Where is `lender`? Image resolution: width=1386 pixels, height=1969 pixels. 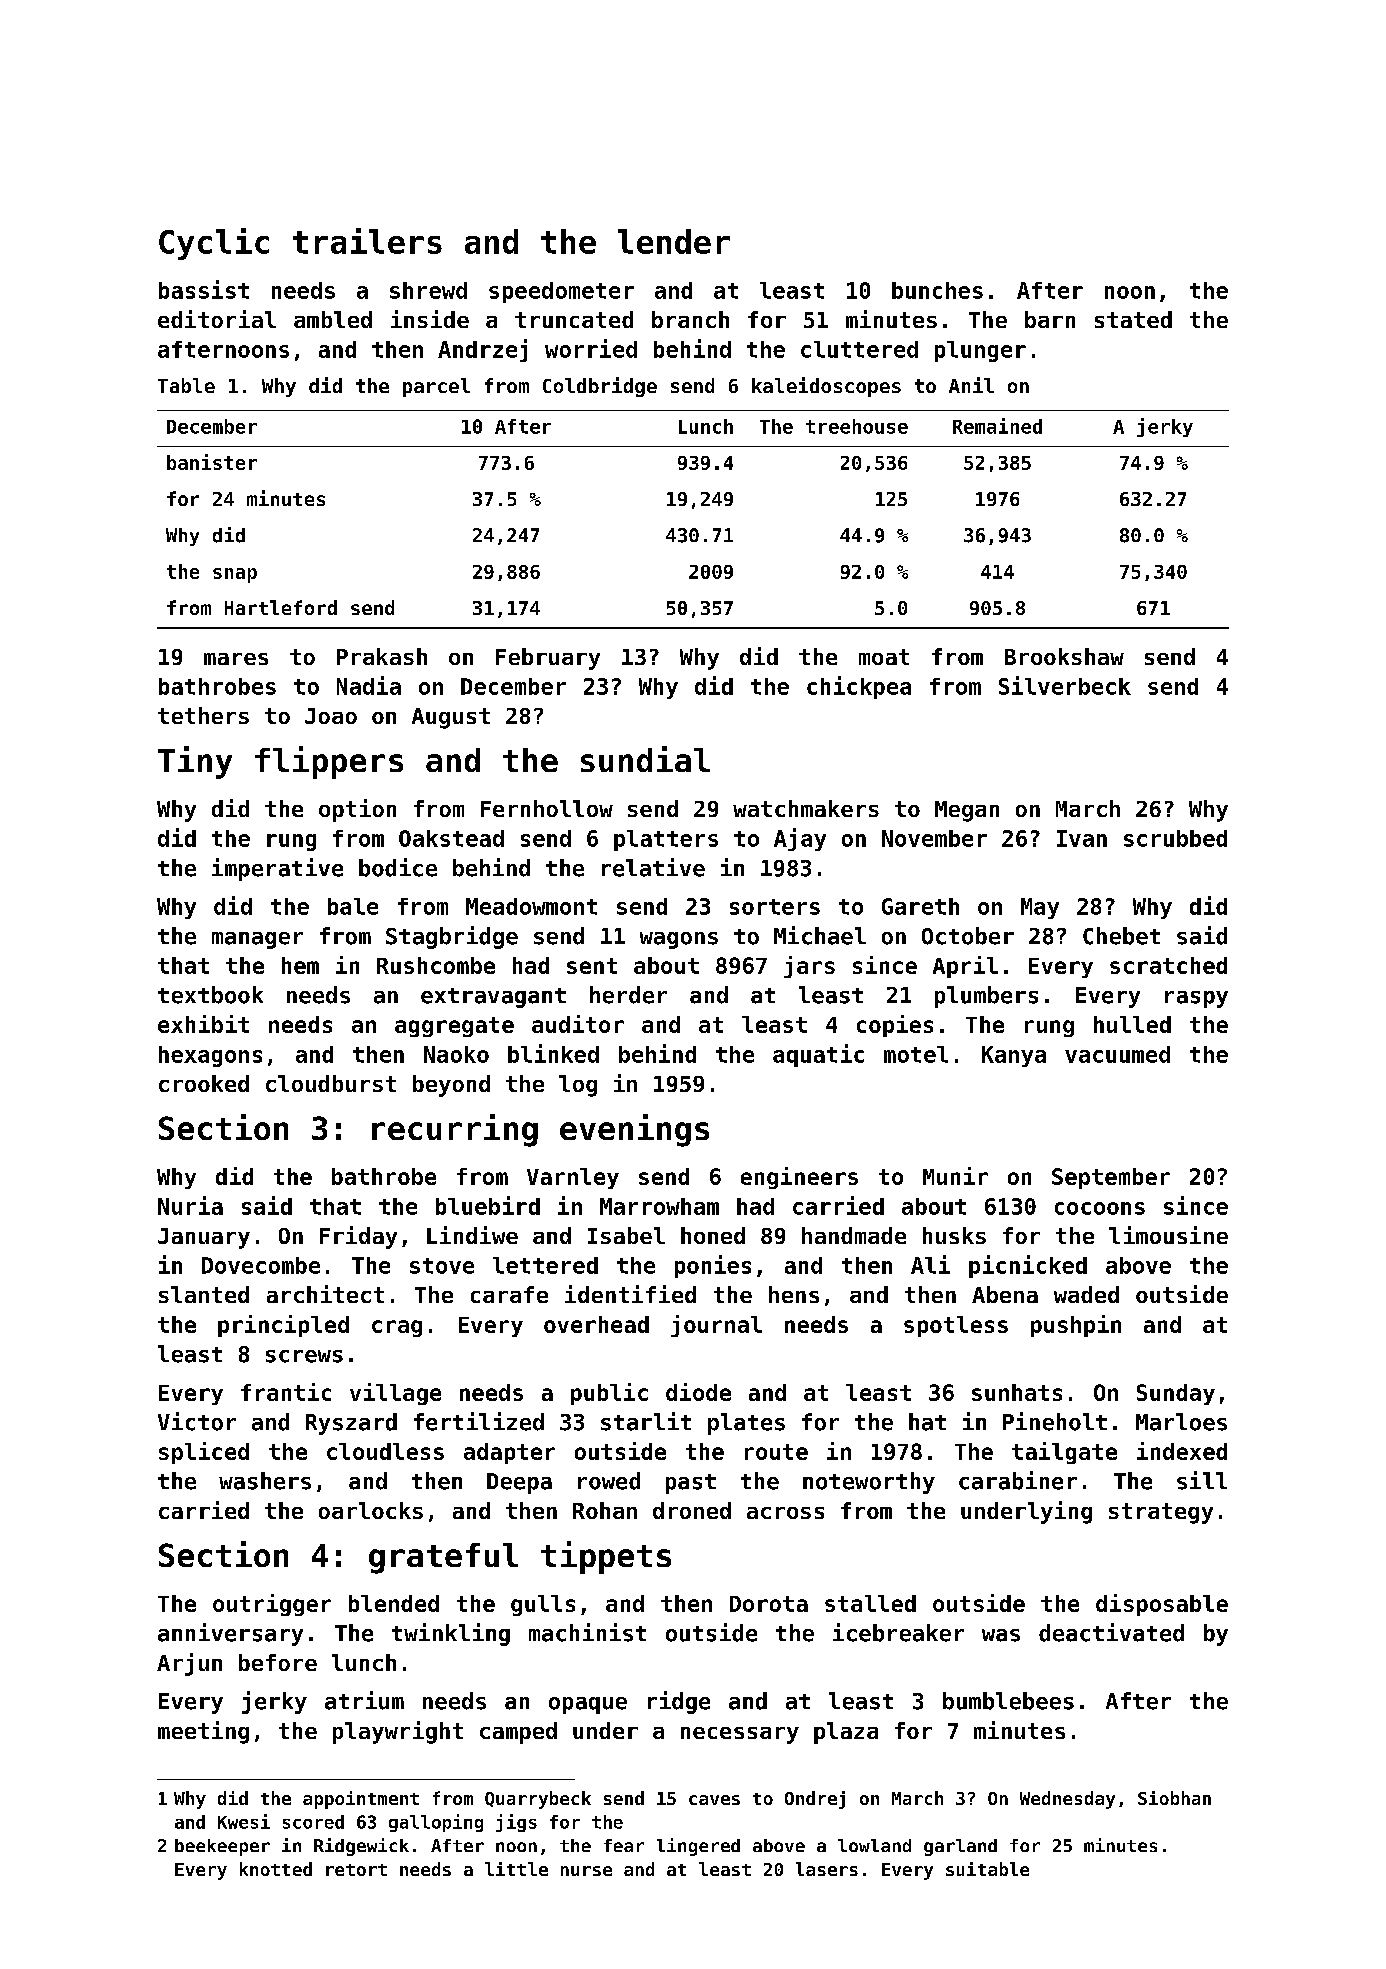
lender is located at coordinates (674, 241).
